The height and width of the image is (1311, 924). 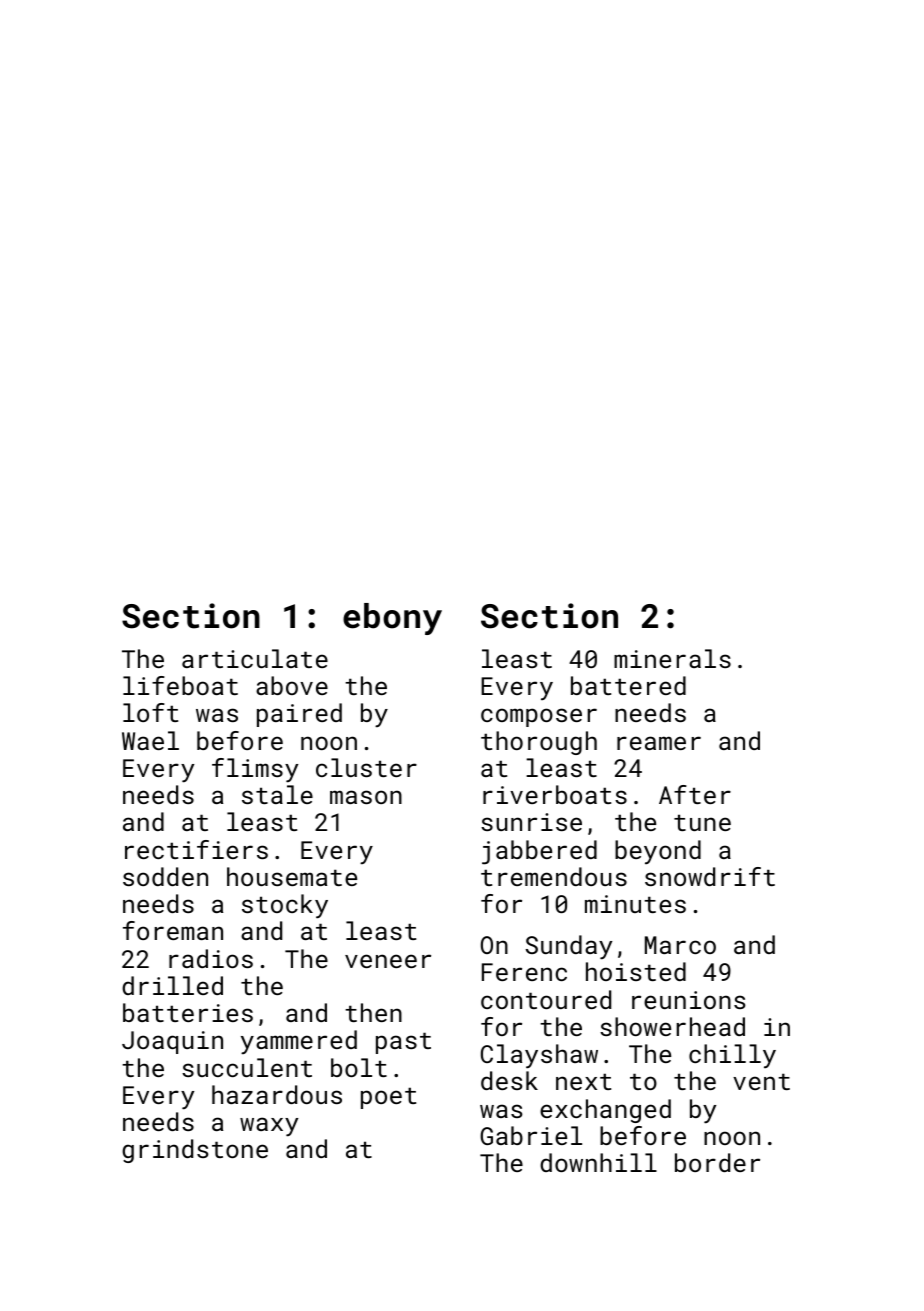 What do you see at coordinates (672, 1026) in the image?
I see `showerhead` at bounding box center [672, 1026].
